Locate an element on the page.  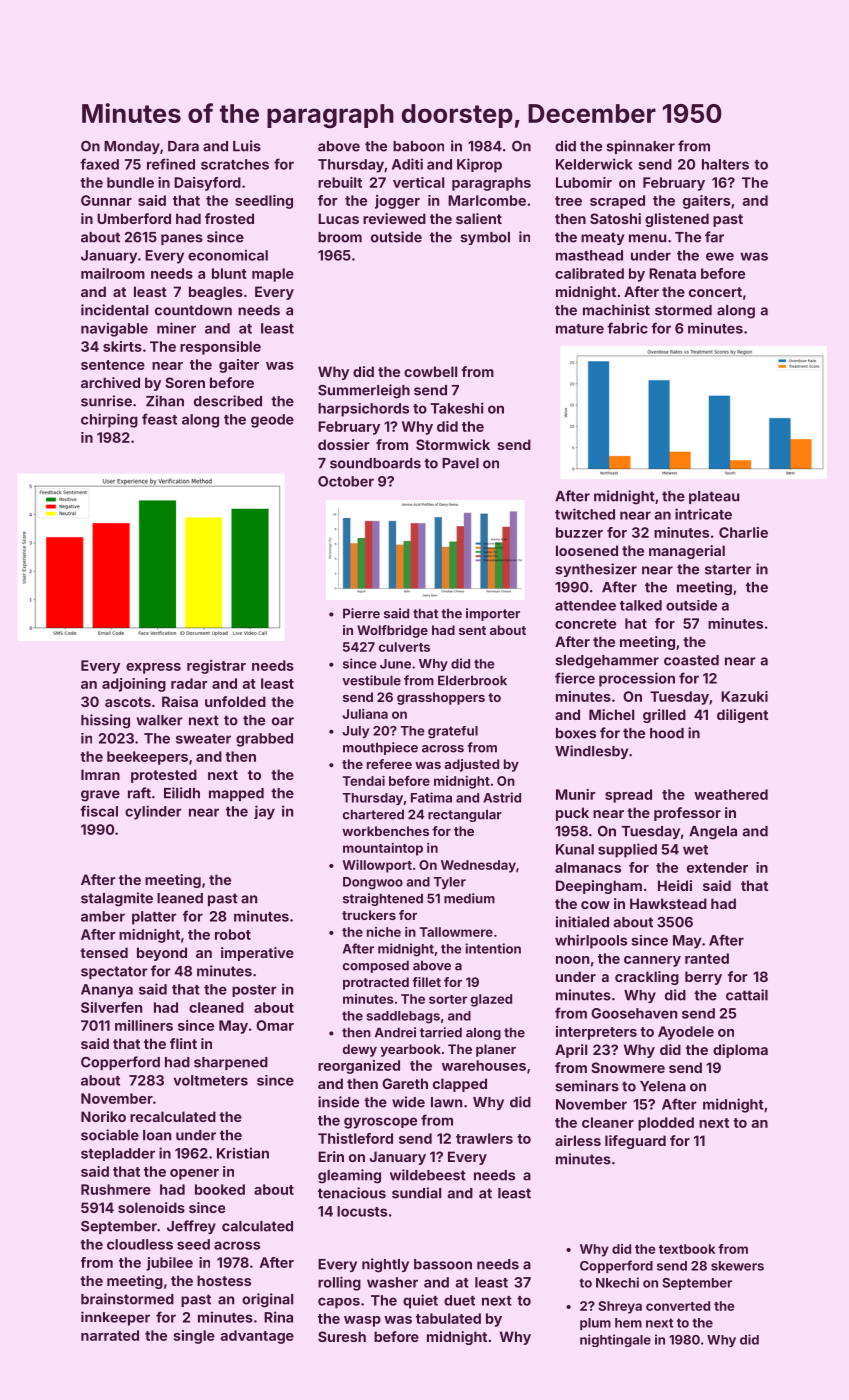
spinnaker is located at coordinates (640, 147).
